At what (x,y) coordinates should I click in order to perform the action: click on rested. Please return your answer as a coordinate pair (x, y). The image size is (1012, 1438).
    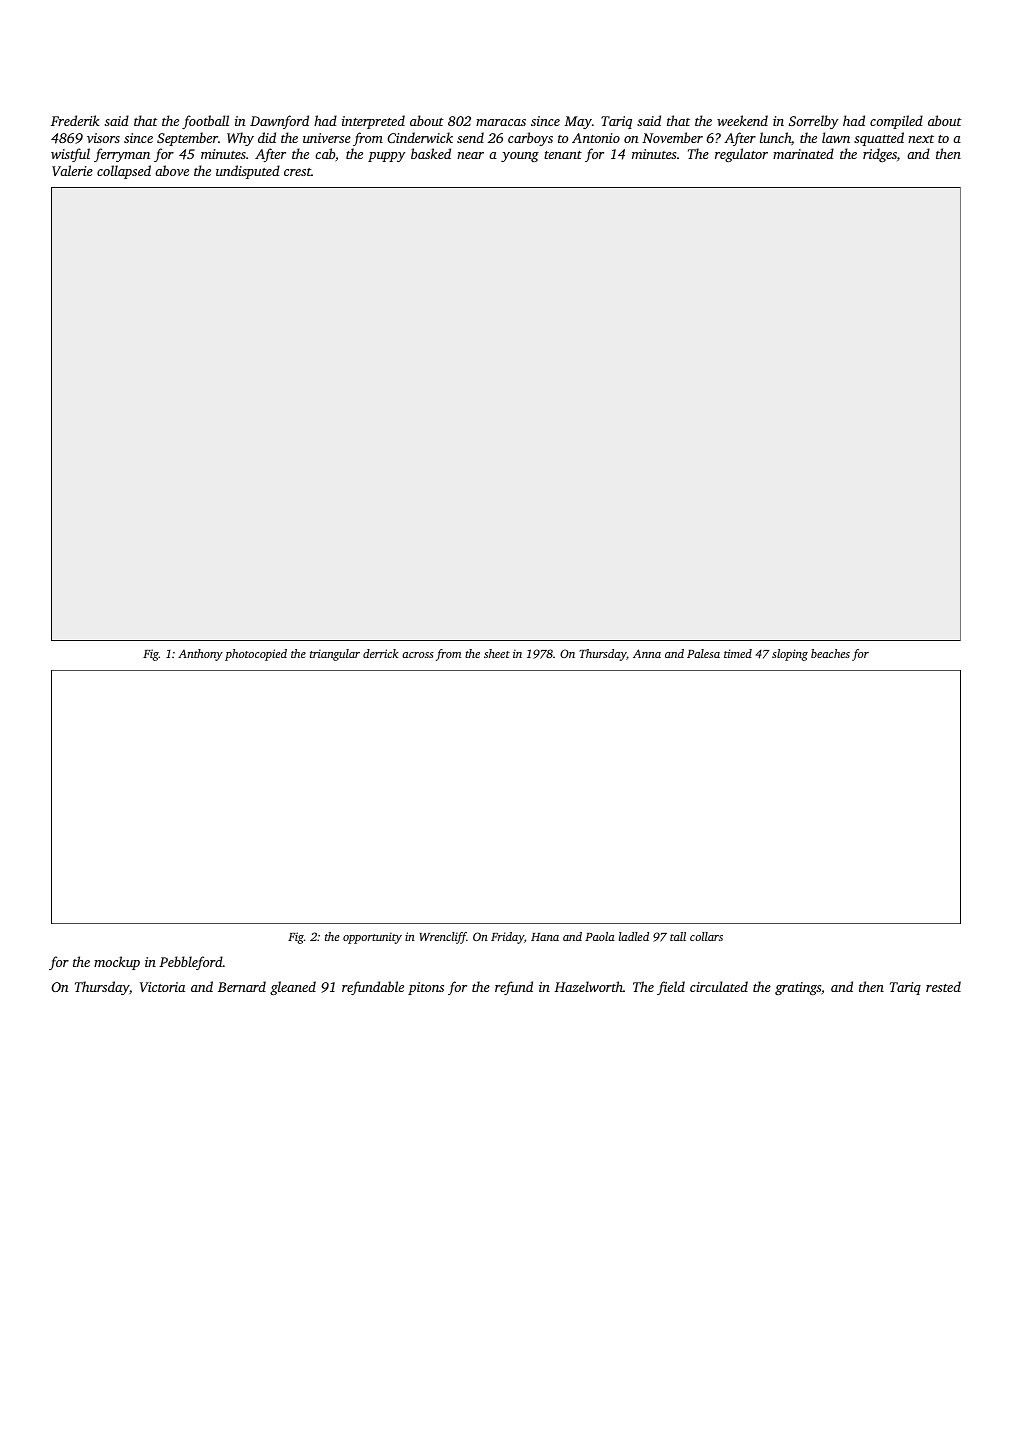
    Looking at the image, I should click on (943, 986).
